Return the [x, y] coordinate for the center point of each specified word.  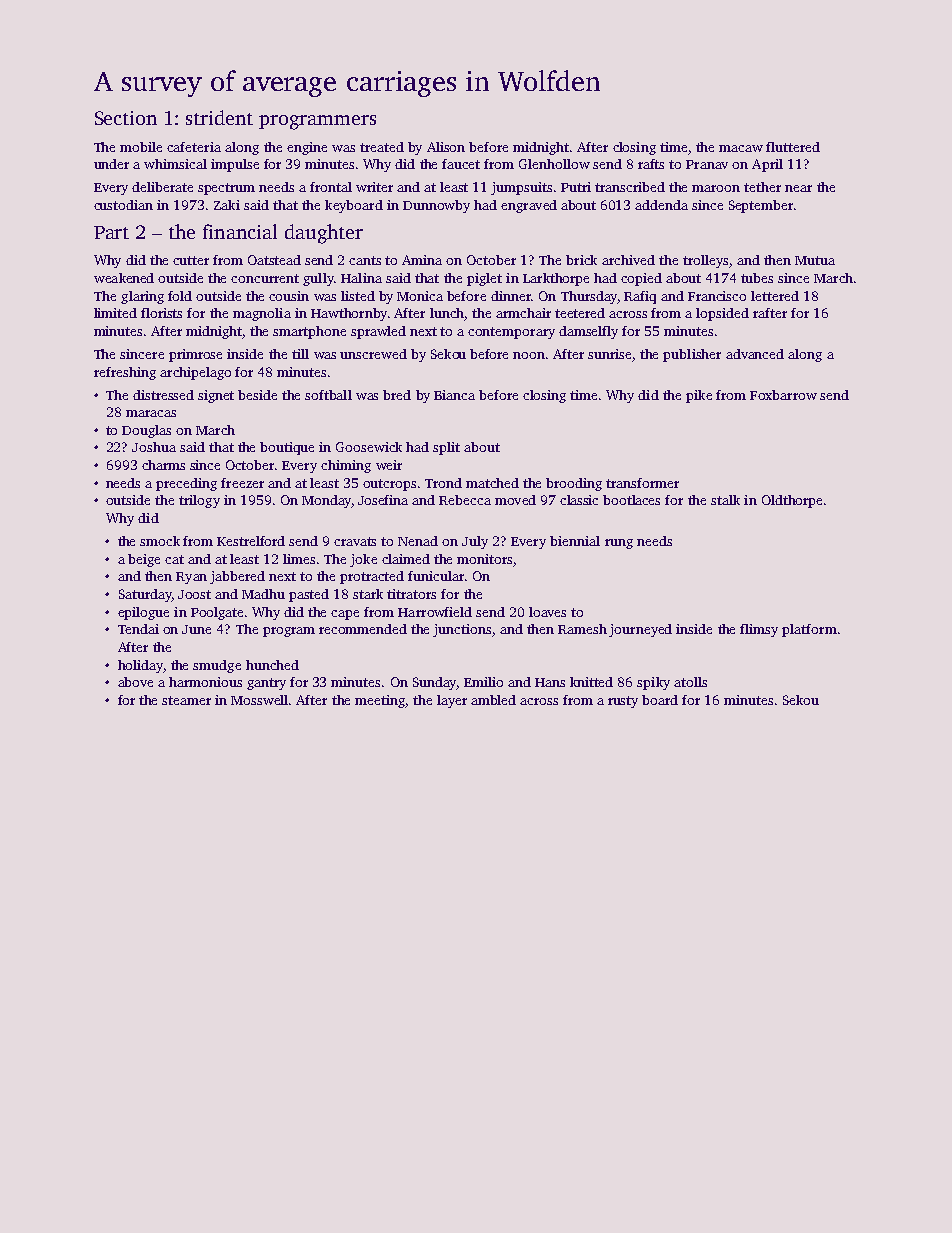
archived [628, 260]
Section [126, 118]
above [135, 682]
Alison [446, 147]
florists [161, 313]
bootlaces [631, 500]
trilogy [199, 501]
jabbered [237, 577]
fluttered [793, 147]
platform [809, 630]
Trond [443, 483]
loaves [547, 612]
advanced [755, 354]
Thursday [589, 297]
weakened [124, 278]
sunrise [609, 354]
